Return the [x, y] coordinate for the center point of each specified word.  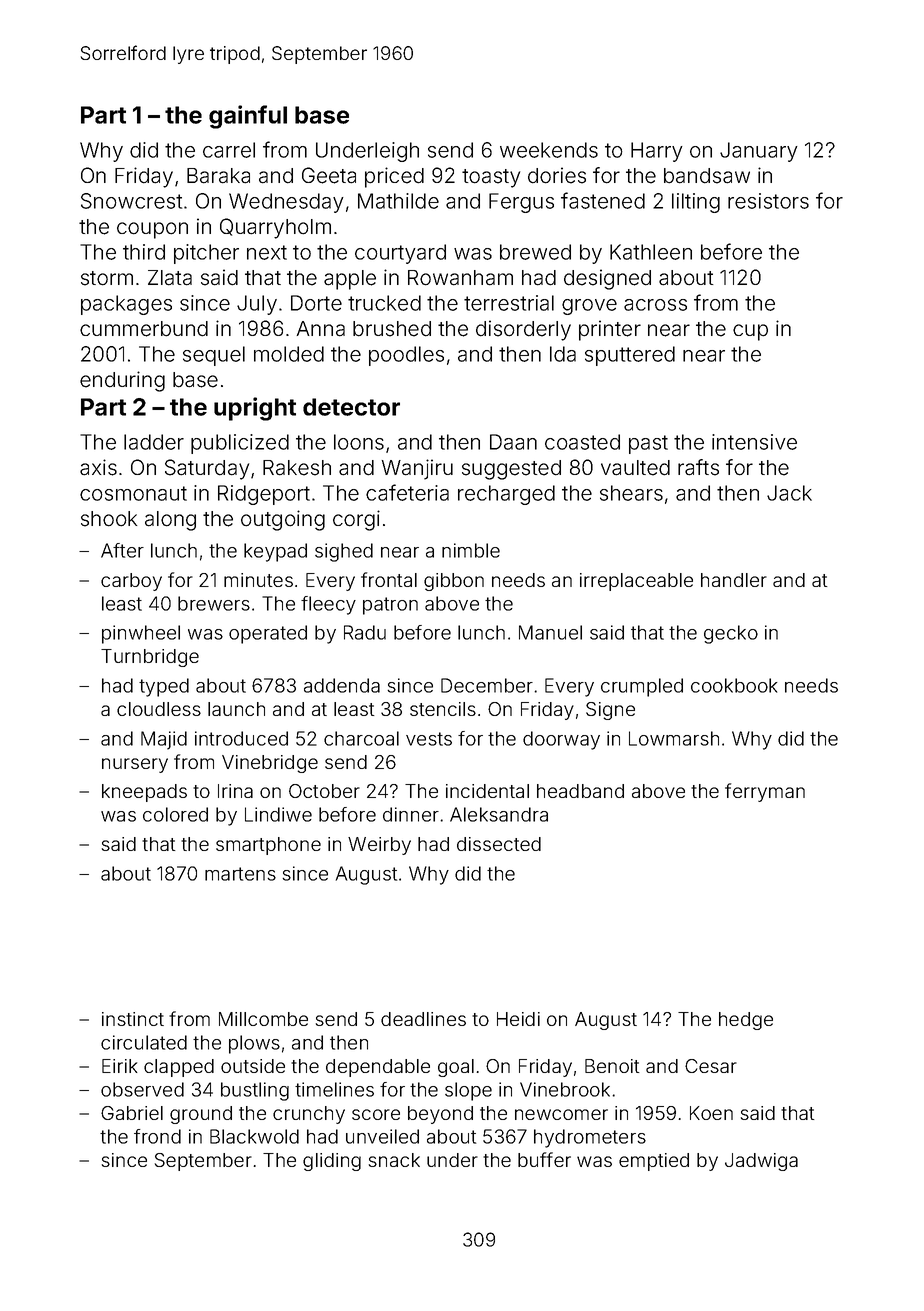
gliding [332, 1162]
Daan [513, 442]
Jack [789, 493]
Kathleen [651, 252]
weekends [549, 150]
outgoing [283, 520]
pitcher [206, 254]
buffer [544, 1159]
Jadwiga [761, 1162]
